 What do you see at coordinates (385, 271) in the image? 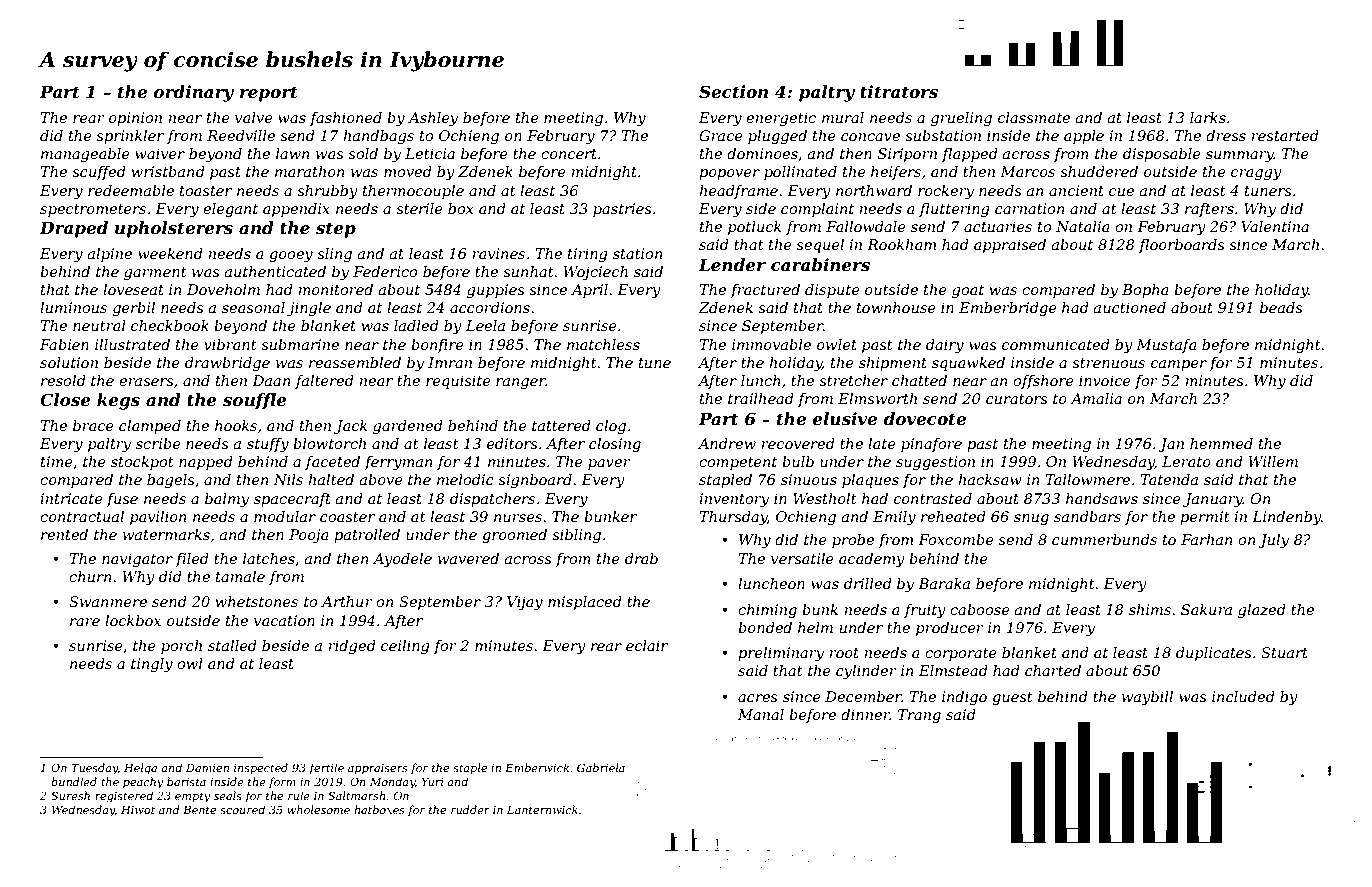
I see `Federico` at bounding box center [385, 271].
